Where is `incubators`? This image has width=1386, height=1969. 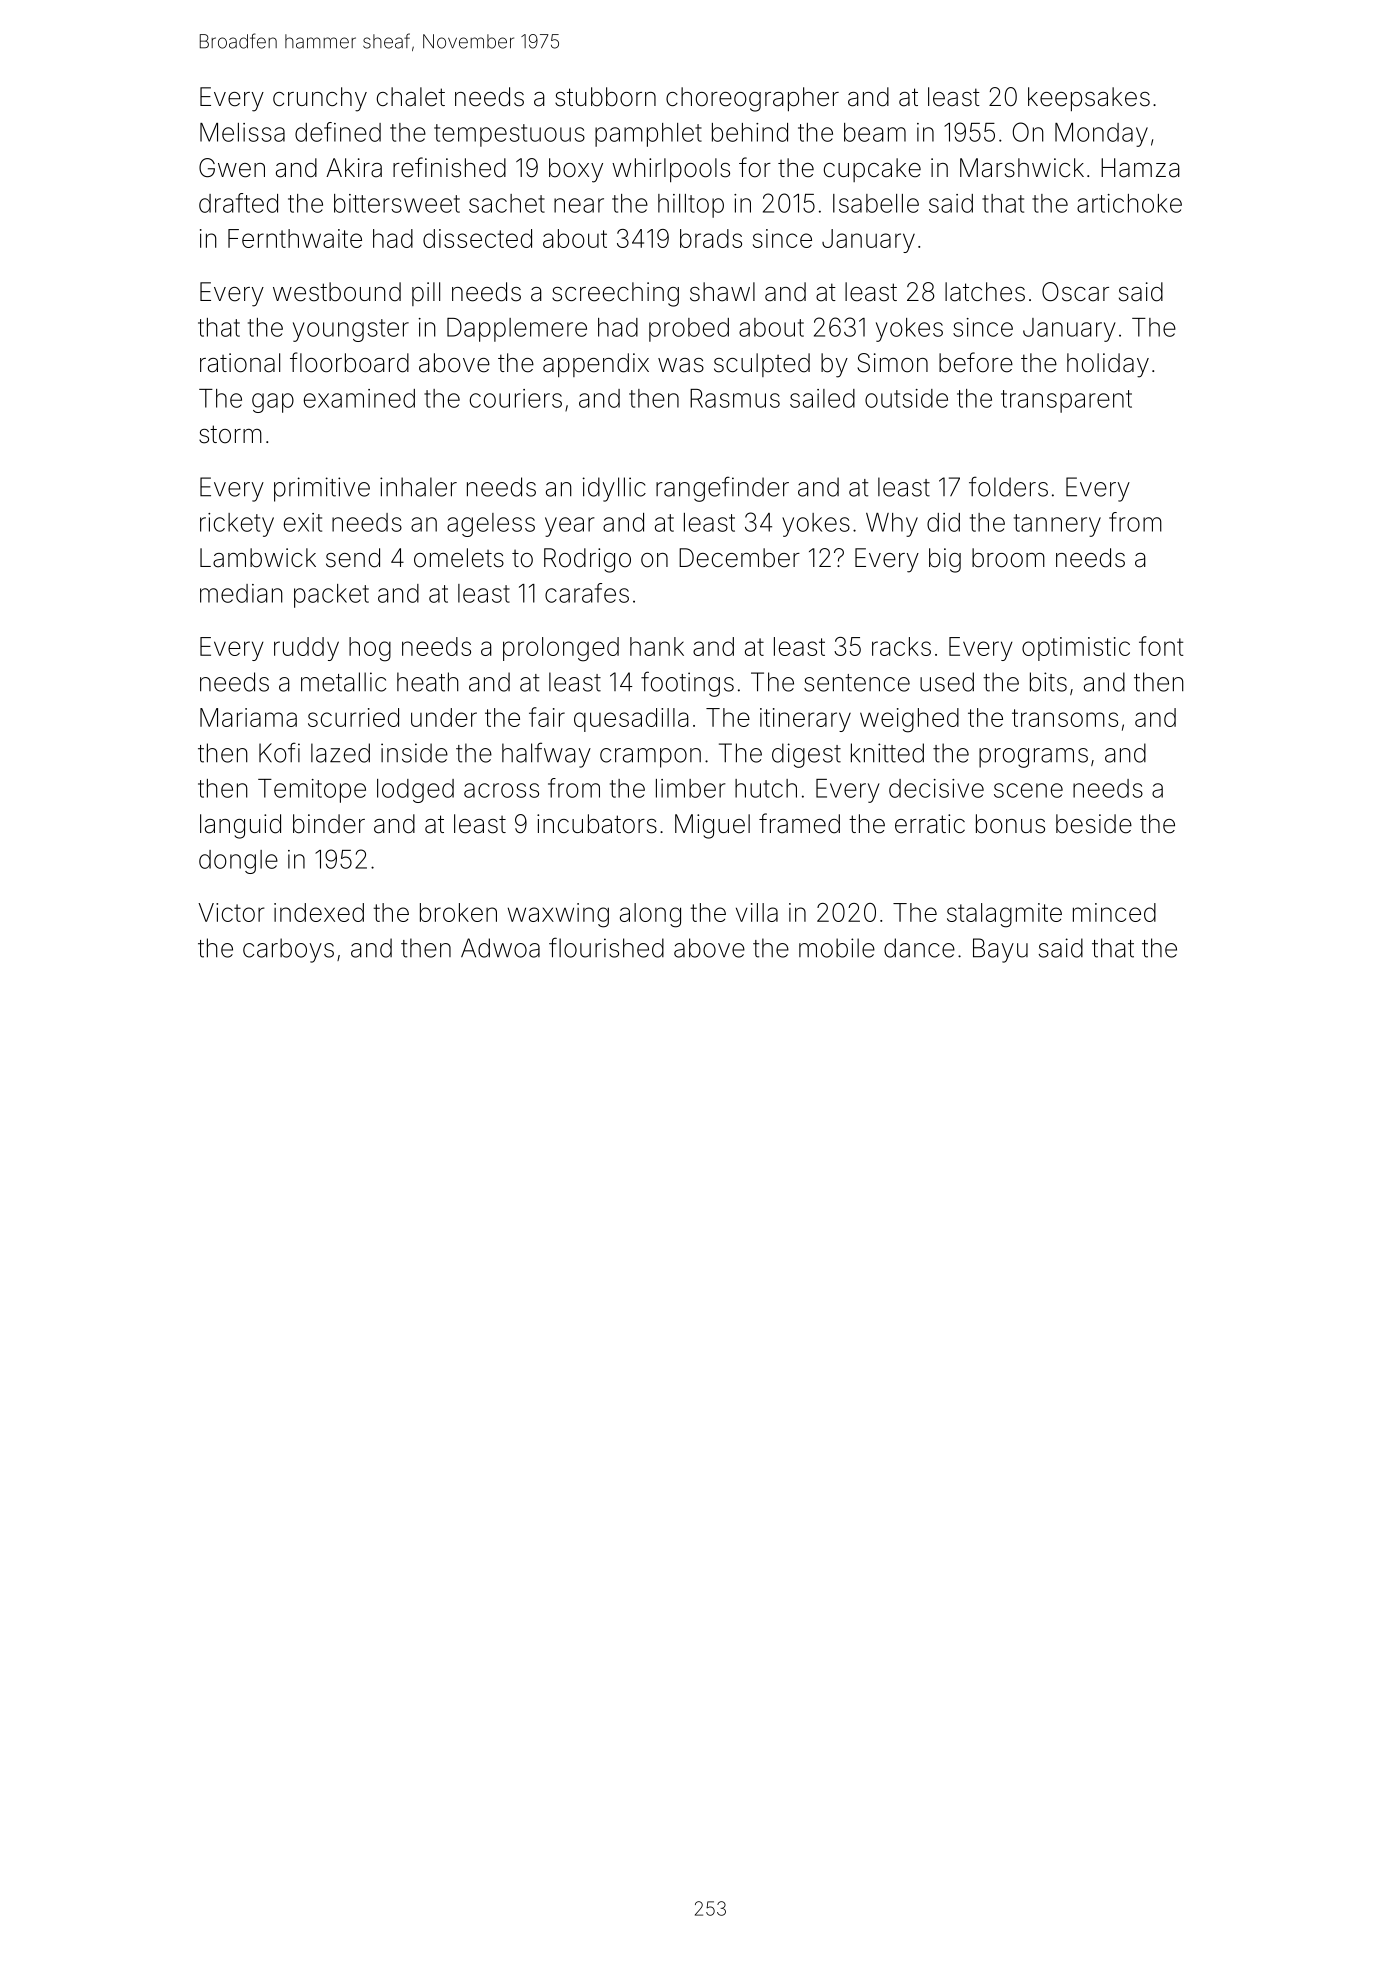
incubators is located at coordinates (597, 824).
